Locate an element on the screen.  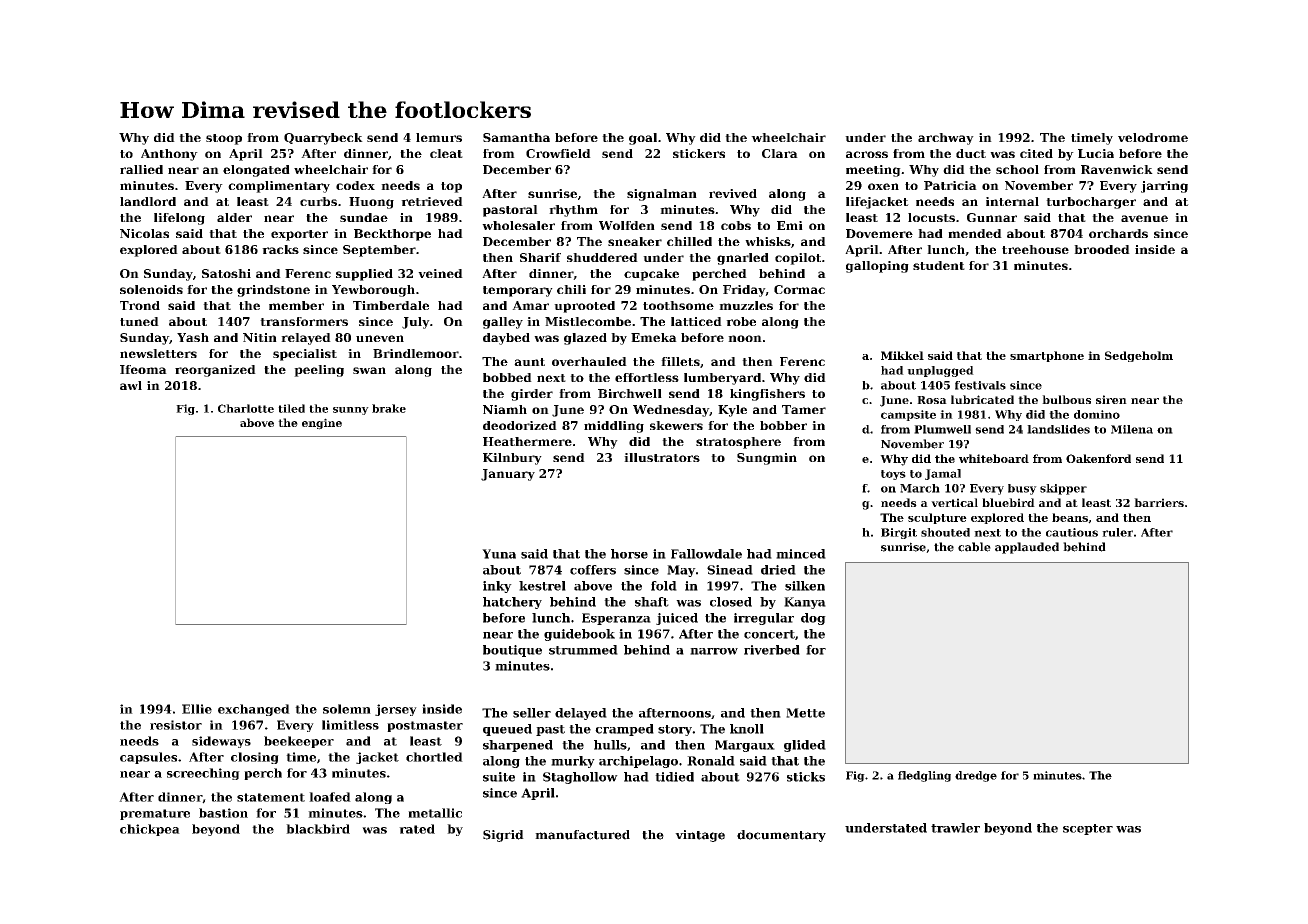
manufactured is located at coordinates (582, 835).
